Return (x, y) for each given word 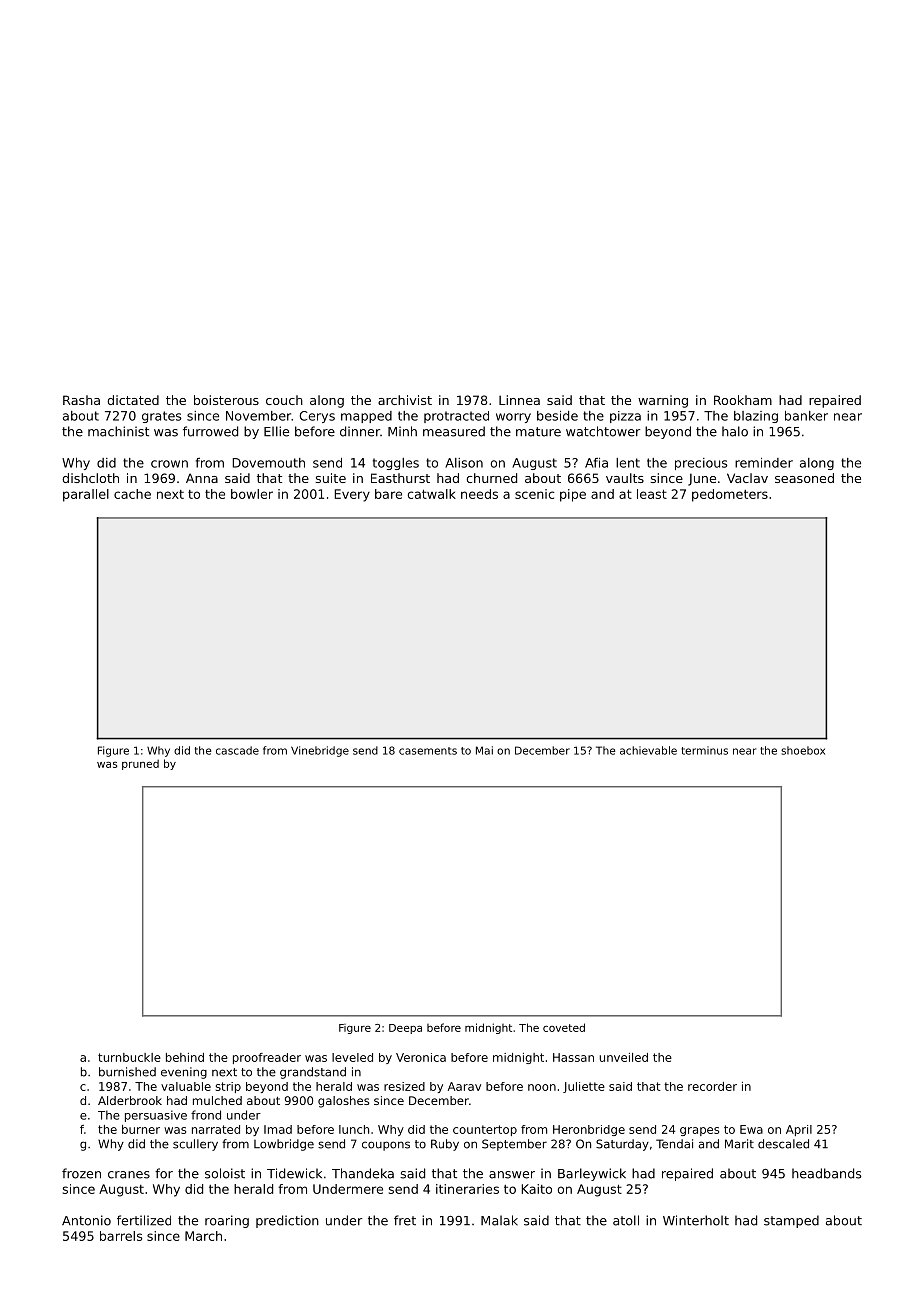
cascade (237, 750)
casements (428, 751)
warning (663, 401)
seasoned (804, 478)
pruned (140, 764)
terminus (704, 750)
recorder (712, 1086)
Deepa (405, 1029)
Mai (484, 750)
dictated (133, 400)
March (203, 1236)
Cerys (317, 417)
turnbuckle (129, 1057)
